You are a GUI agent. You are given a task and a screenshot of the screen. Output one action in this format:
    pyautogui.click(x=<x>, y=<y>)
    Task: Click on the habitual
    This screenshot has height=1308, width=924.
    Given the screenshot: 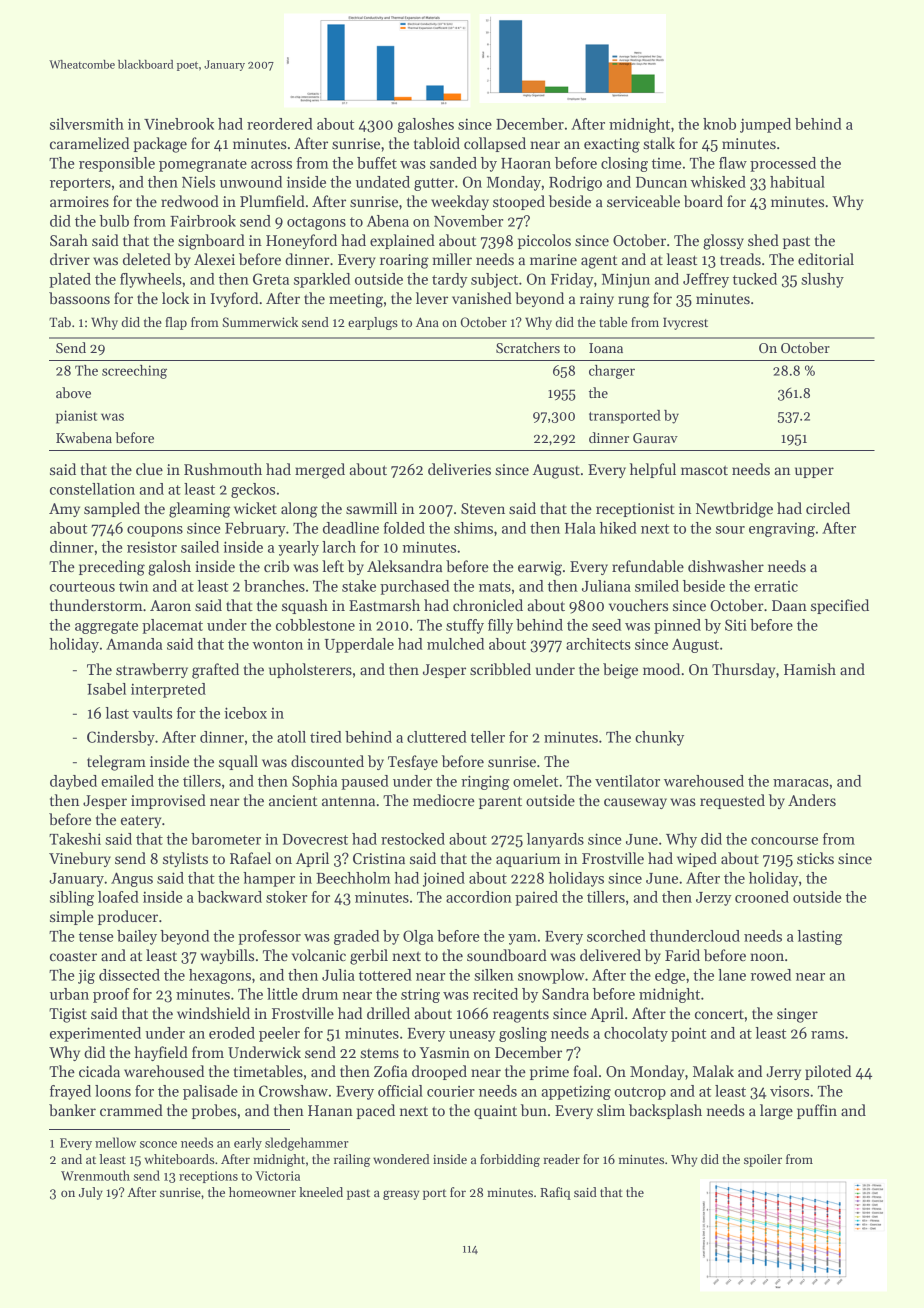 What is the action you would take?
    pyautogui.click(x=797, y=182)
